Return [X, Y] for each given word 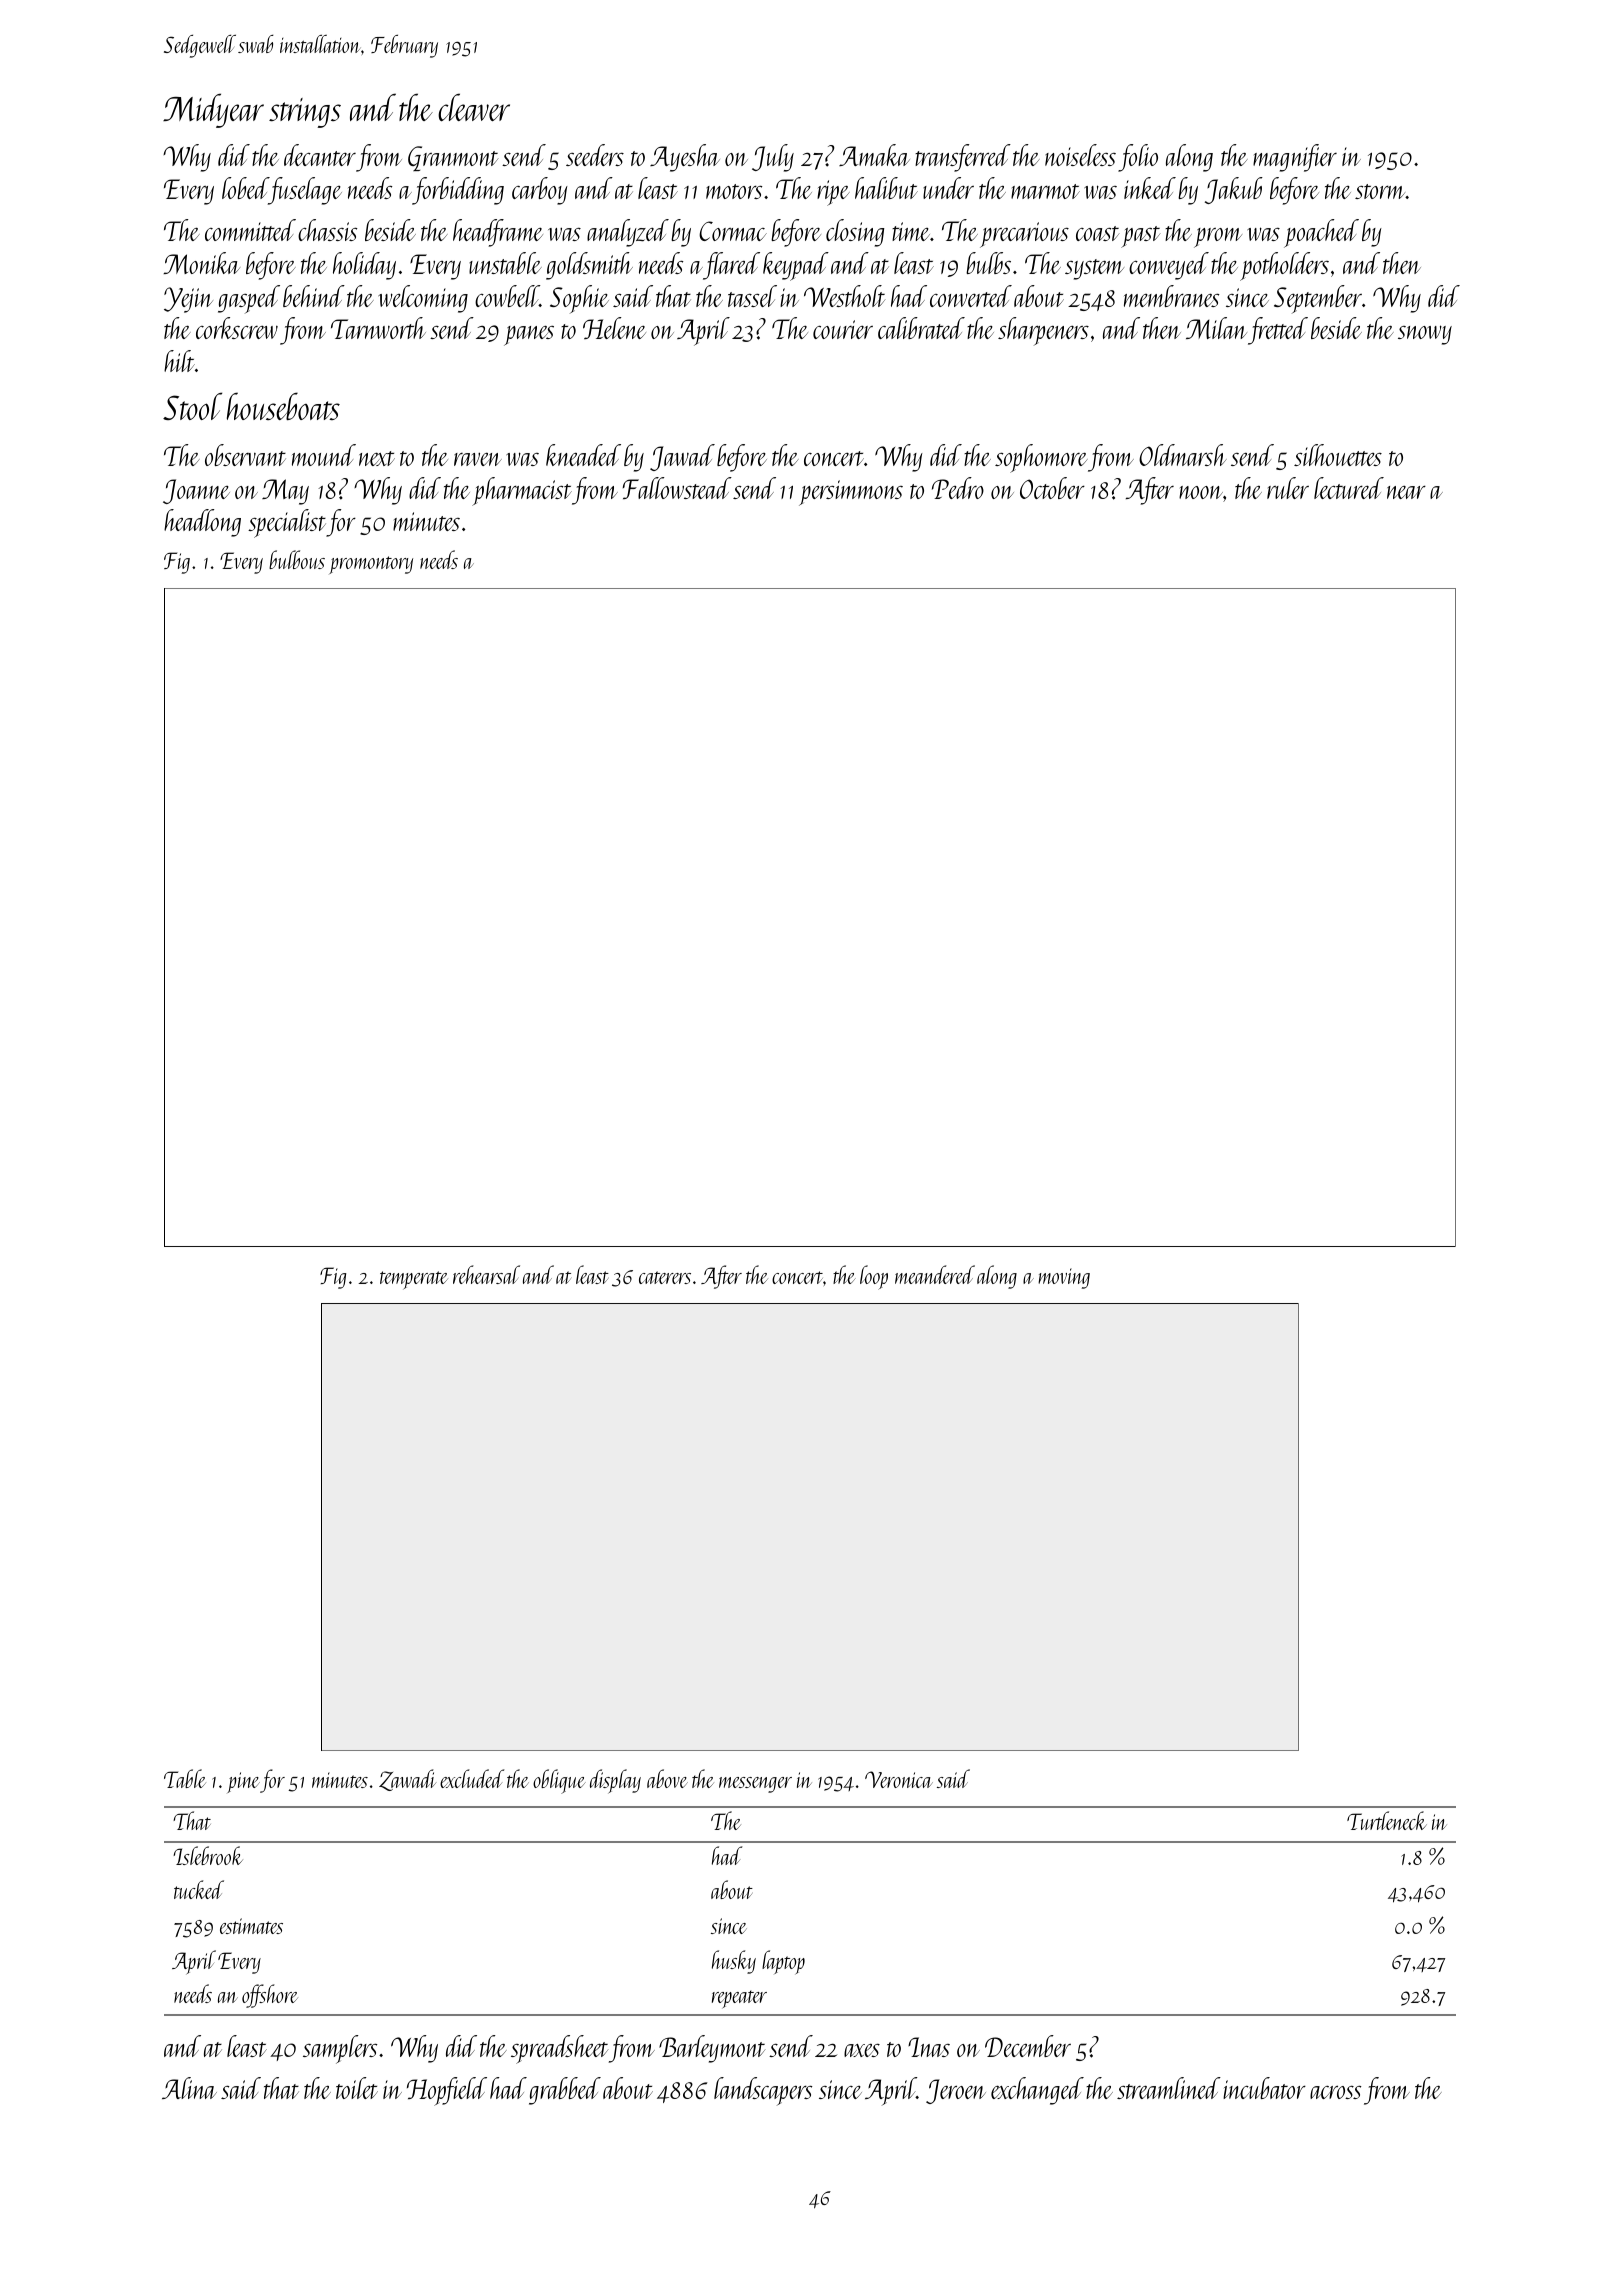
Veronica [899, 1779]
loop [874, 1277]
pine [243, 1782]
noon [1201, 492]
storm [1380, 191]
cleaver [474, 107]
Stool [192, 406]
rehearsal [486, 1274]
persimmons [851, 493]
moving [1064, 1278]
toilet [357, 2088]
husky [734, 1962]
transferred [963, 158]
